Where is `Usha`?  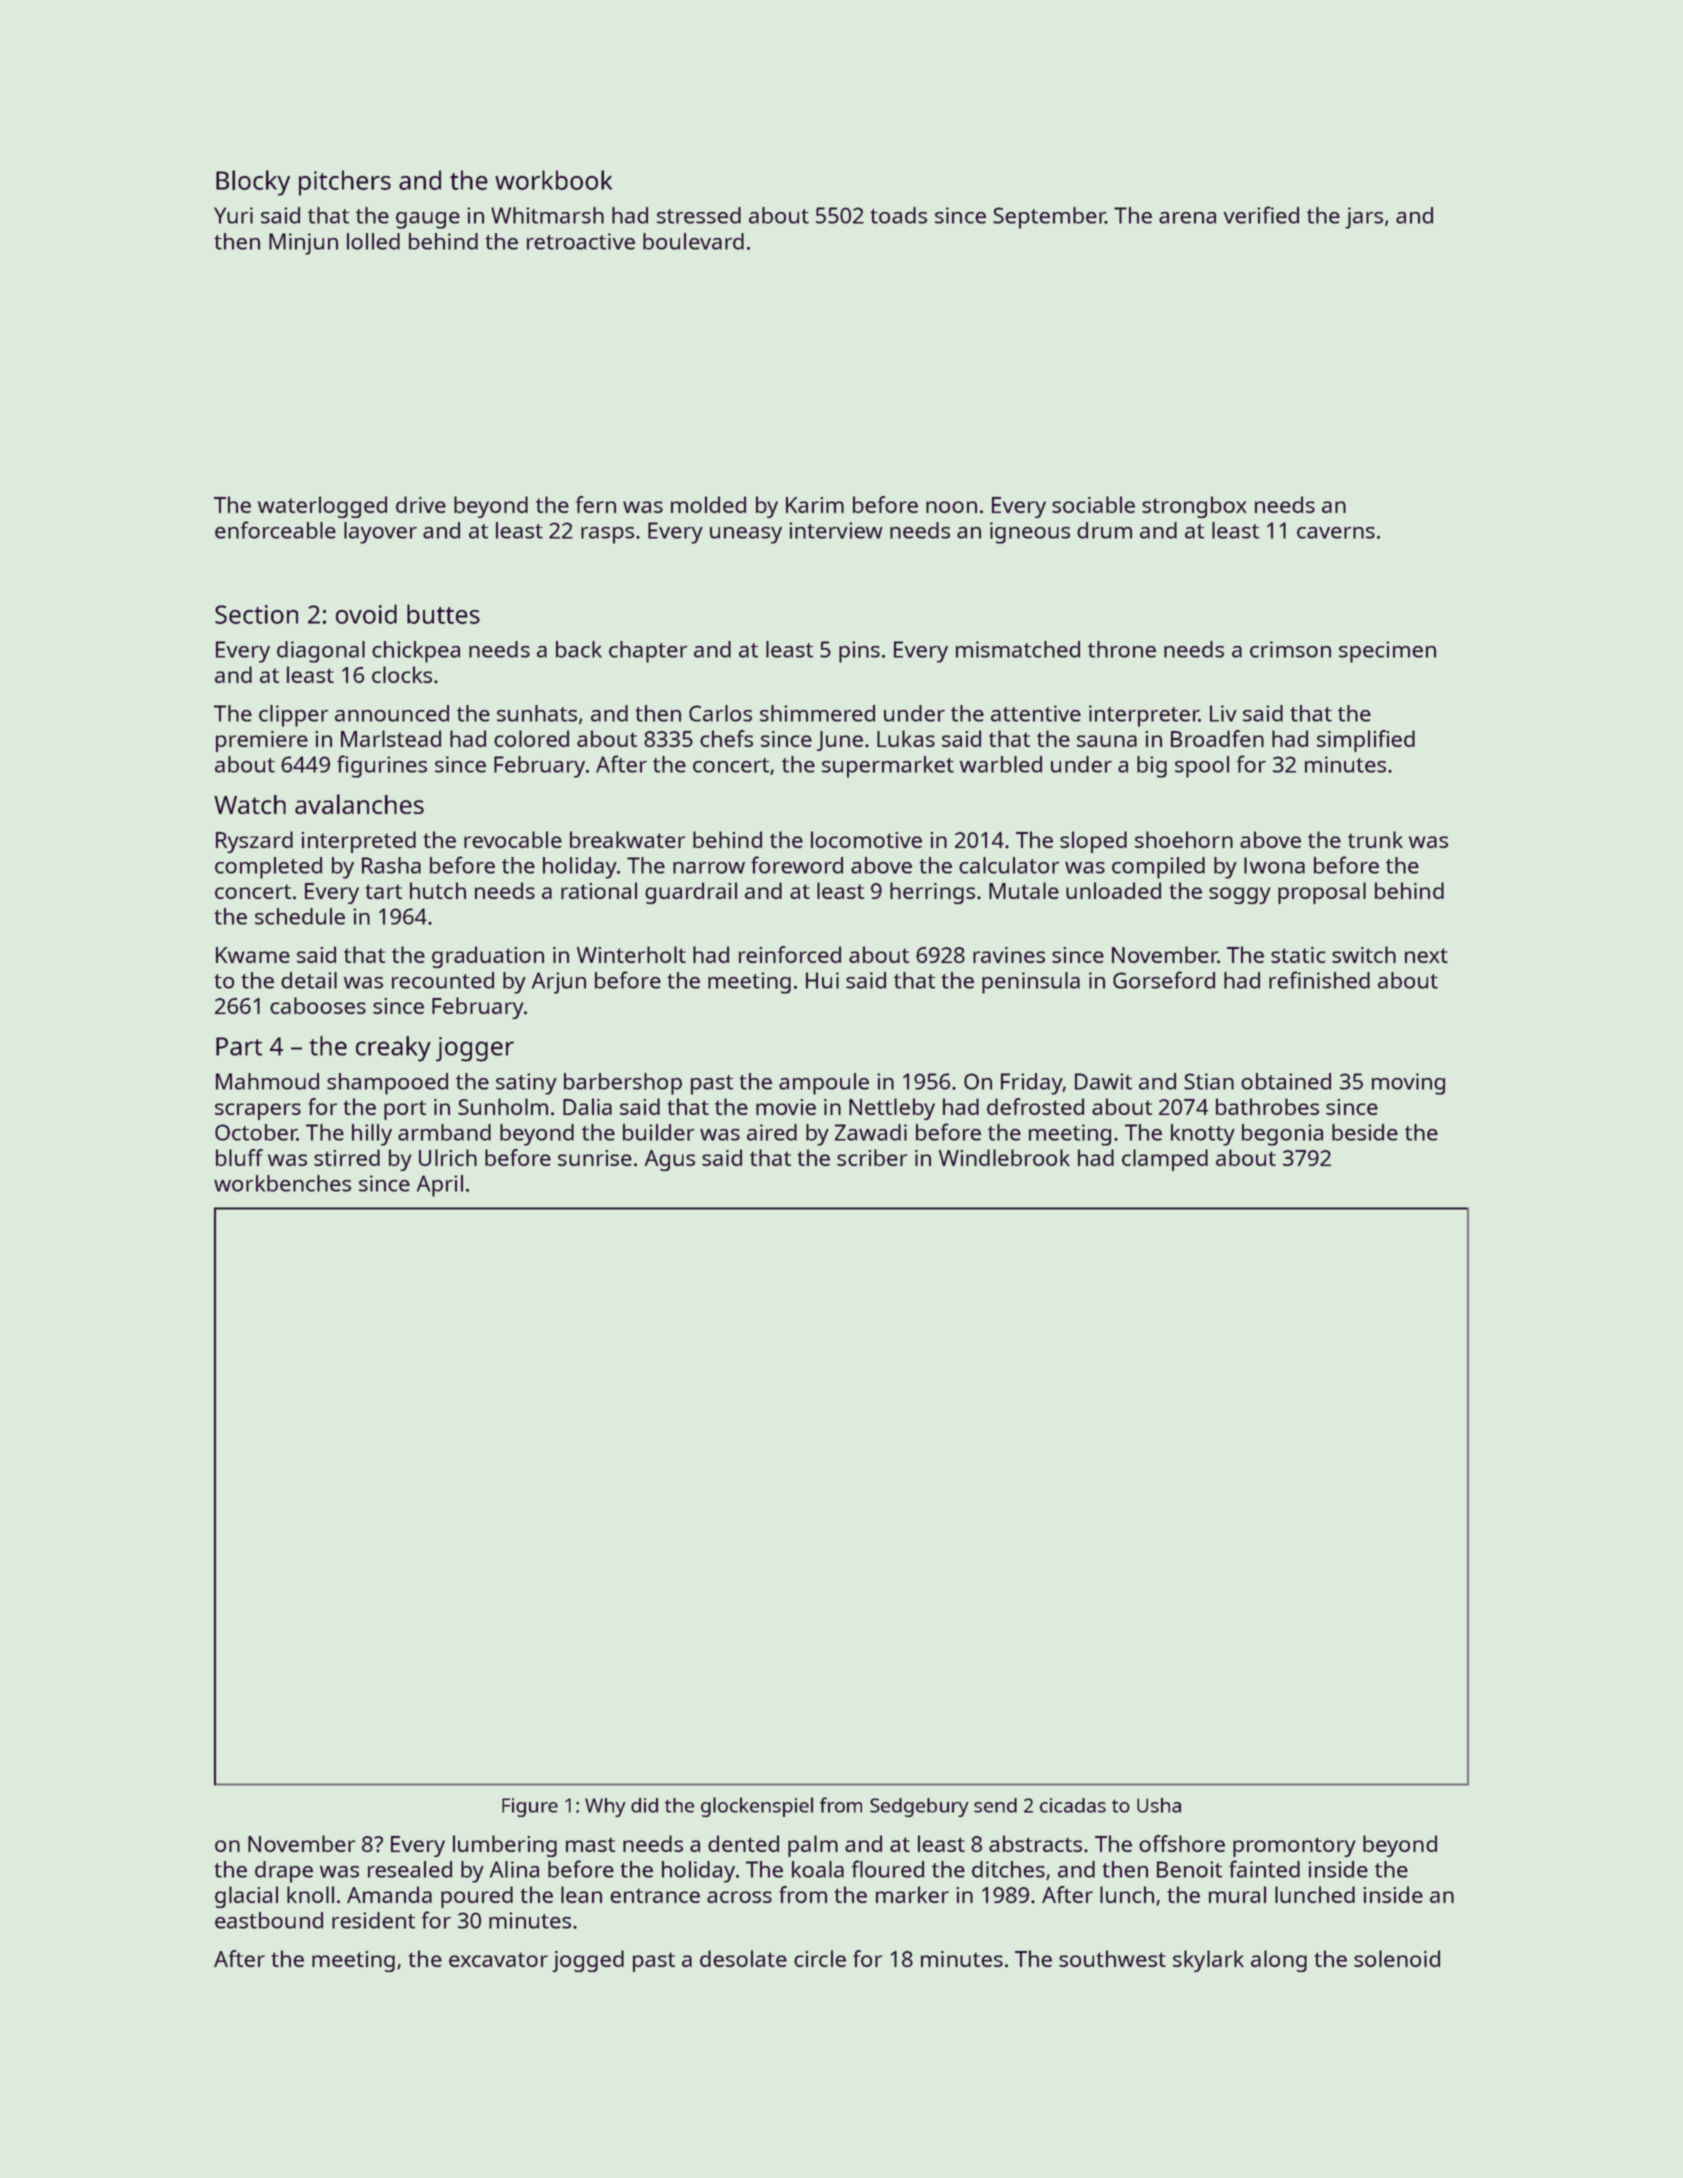 Usha is located at coordinates (1159, 1805).
